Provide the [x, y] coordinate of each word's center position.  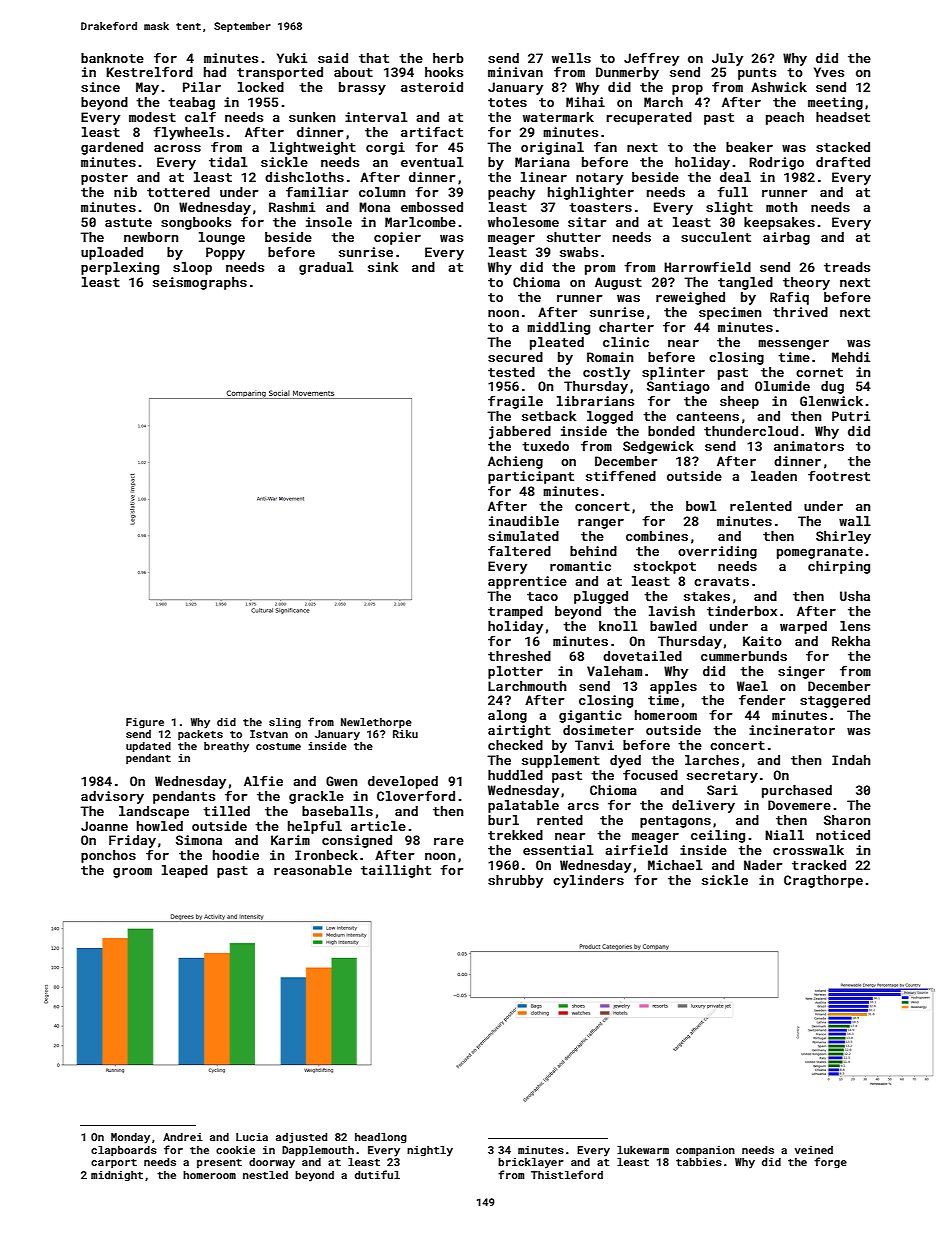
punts [757, 74]
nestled [265, 1174]
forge [830, 1163]
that [374, 58]
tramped [515, 612]
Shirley [843, 537]
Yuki [292, 58]
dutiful [377, 1174]
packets [200, 735]
